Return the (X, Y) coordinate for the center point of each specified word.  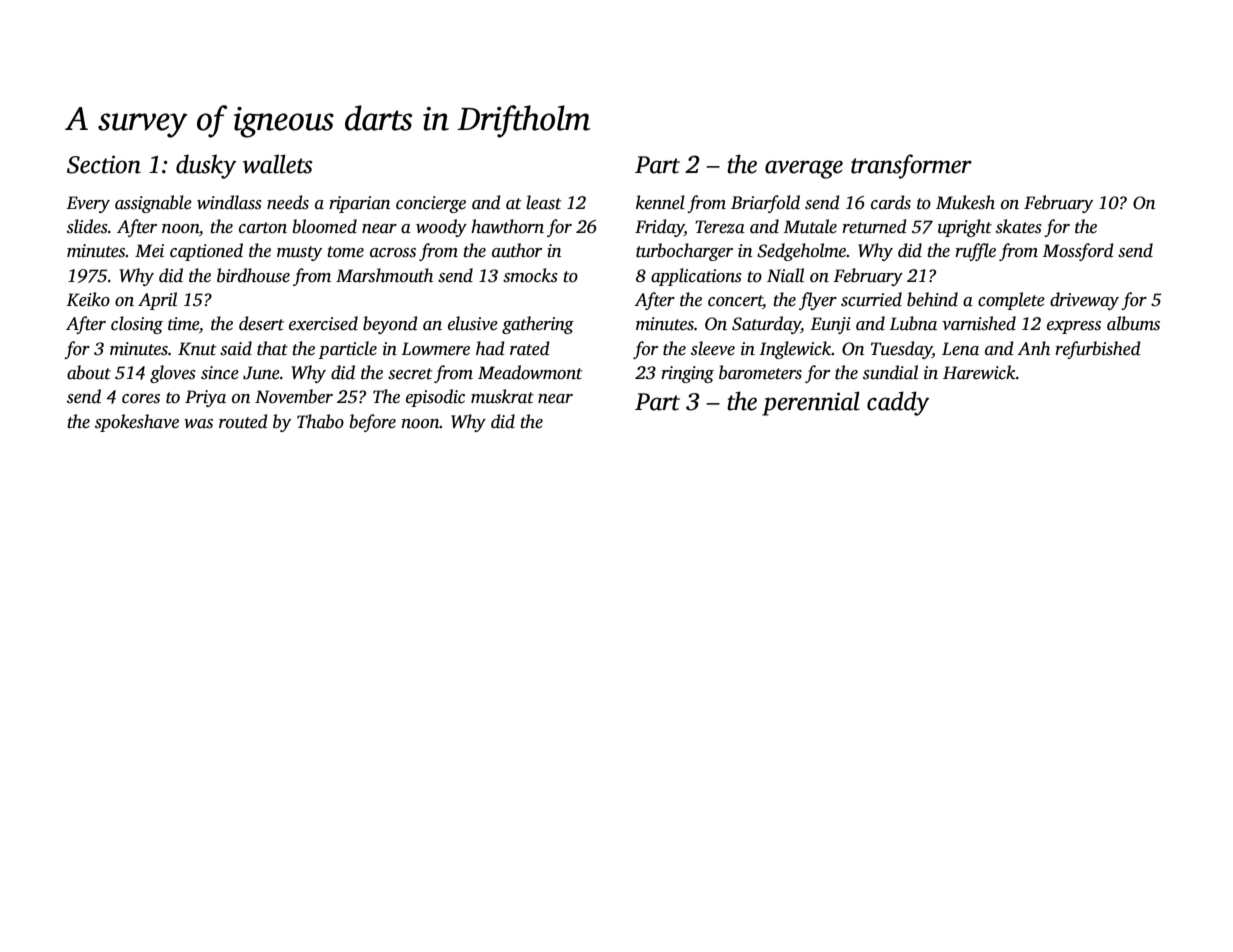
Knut (197, 349)
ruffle (975, 252)
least (544, 202)
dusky (206, 166)
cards (891, 202)
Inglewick (795, 350)
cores (141, 399)
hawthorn (507, 226)
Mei (149, 251)
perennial (811, 403)
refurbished (1098, 350)
